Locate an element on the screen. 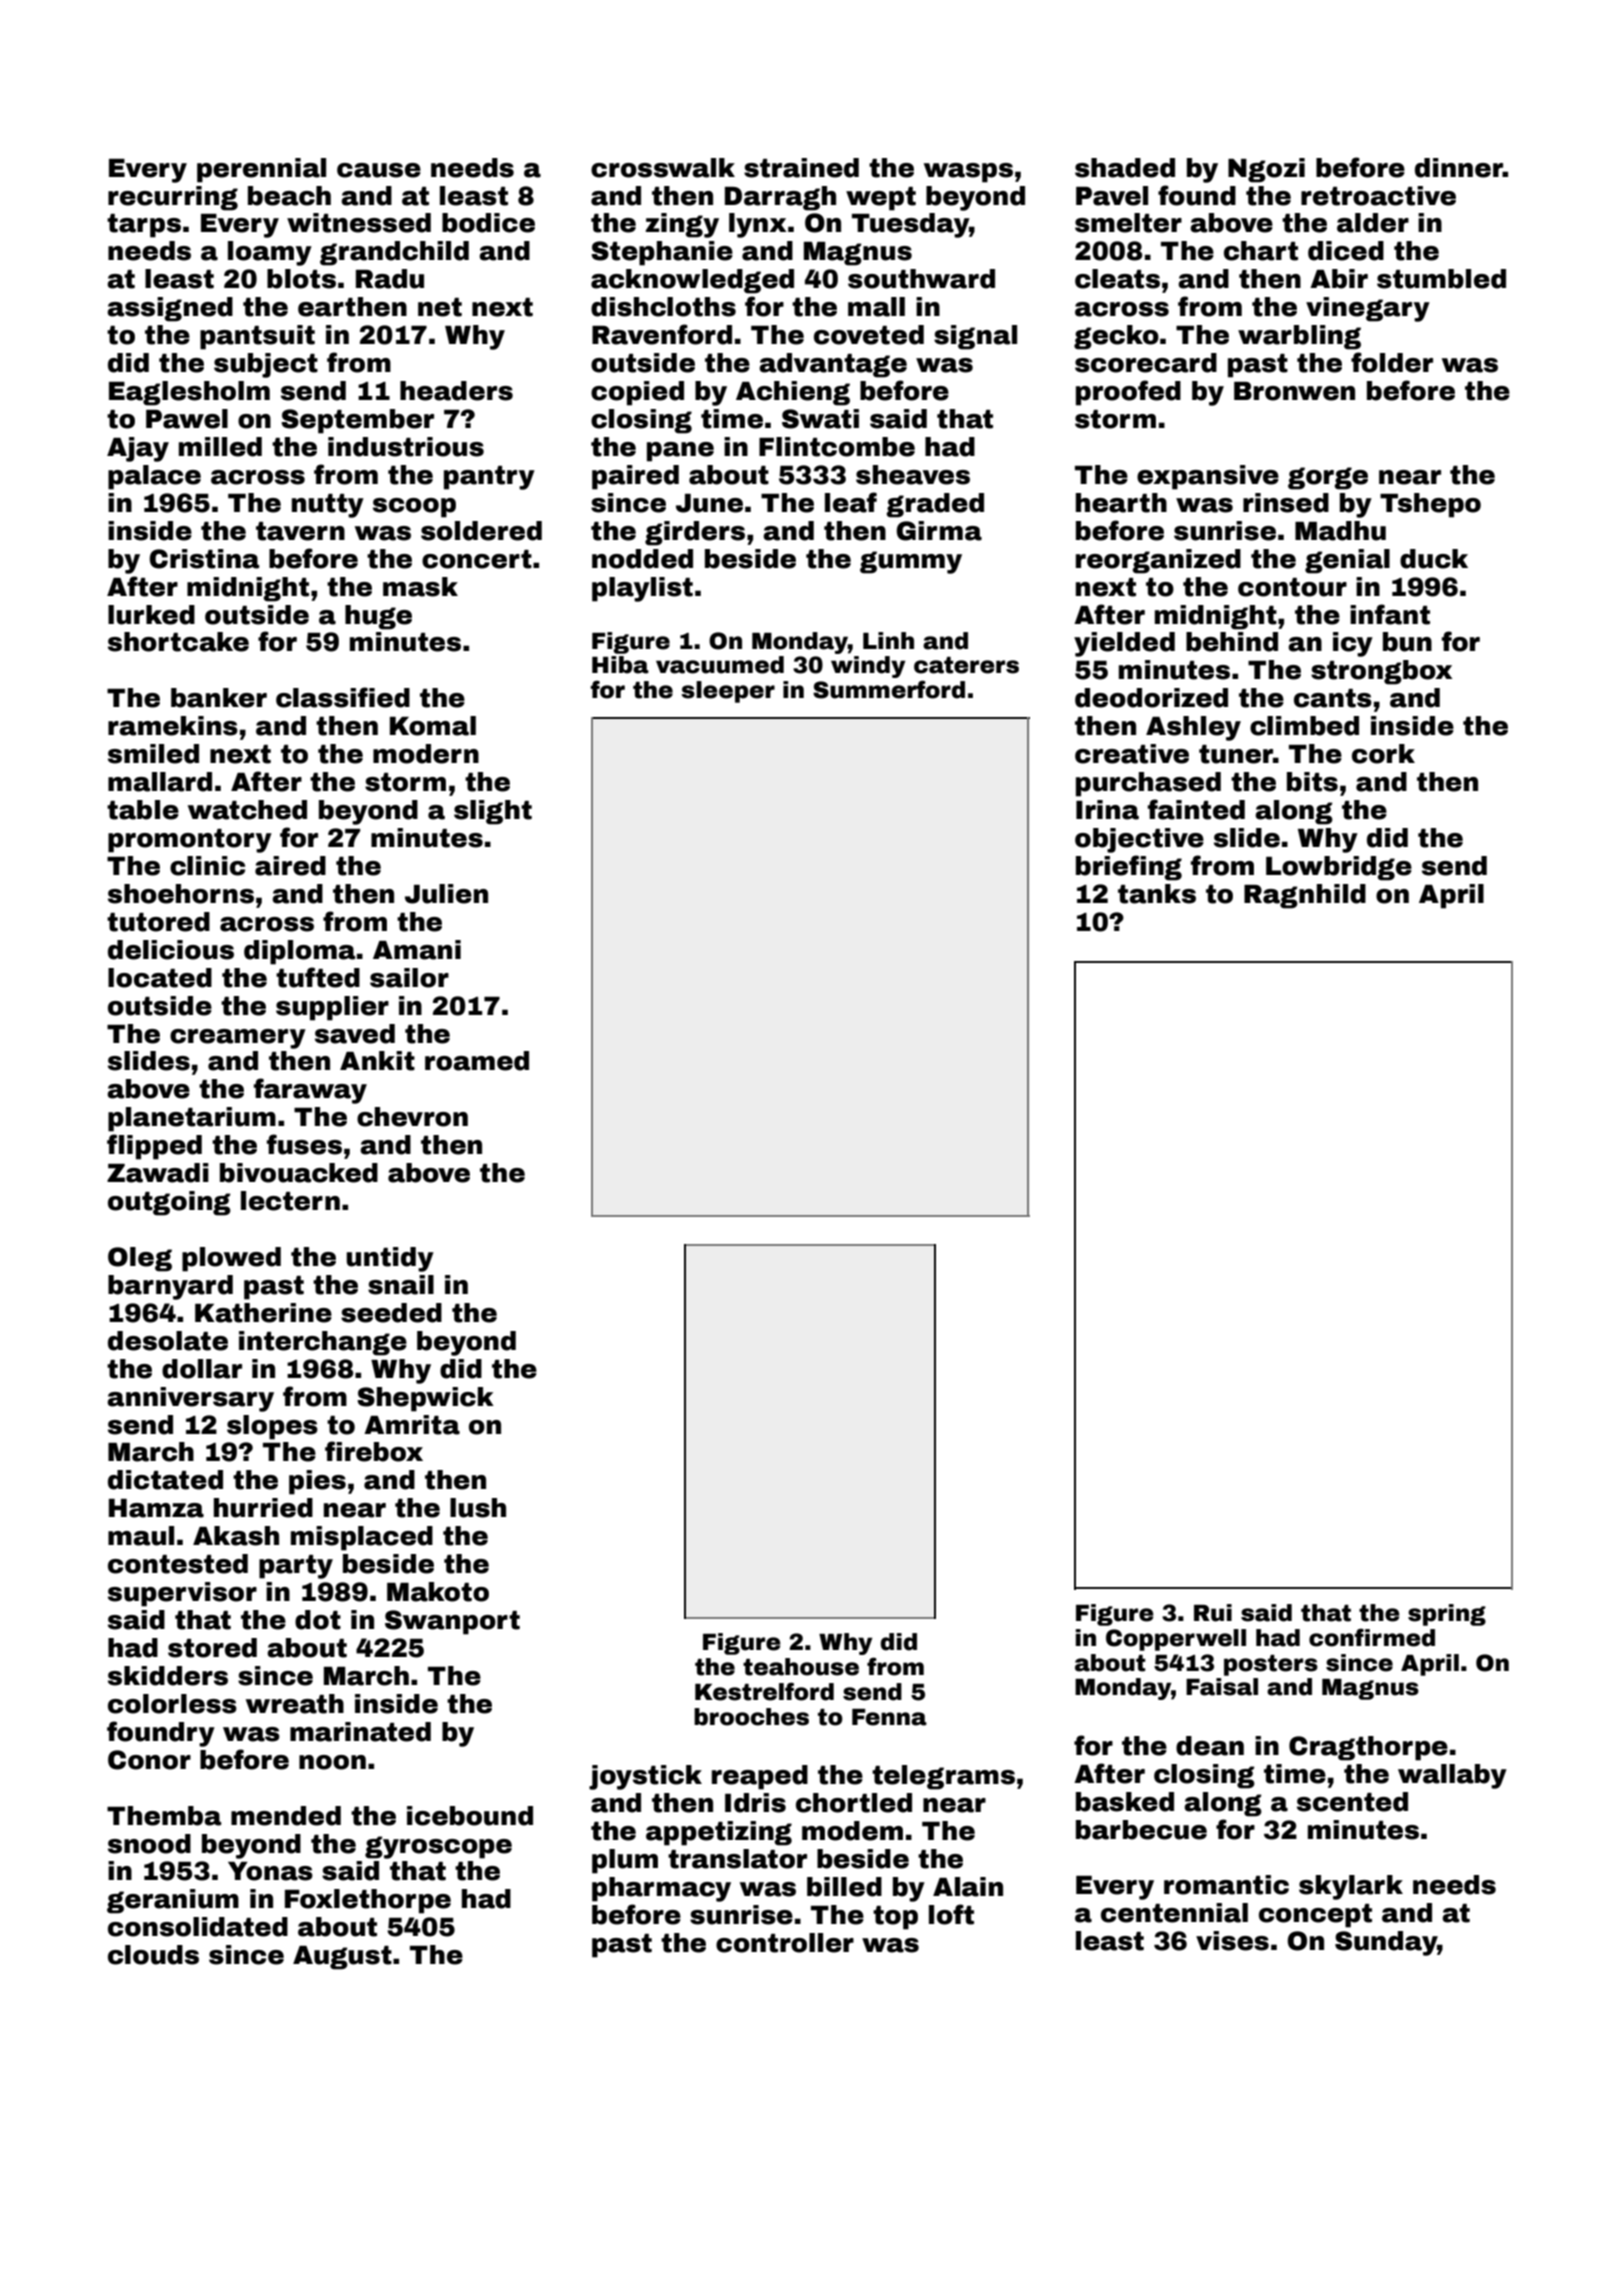  duck is located at coordinates (1434, 559).
